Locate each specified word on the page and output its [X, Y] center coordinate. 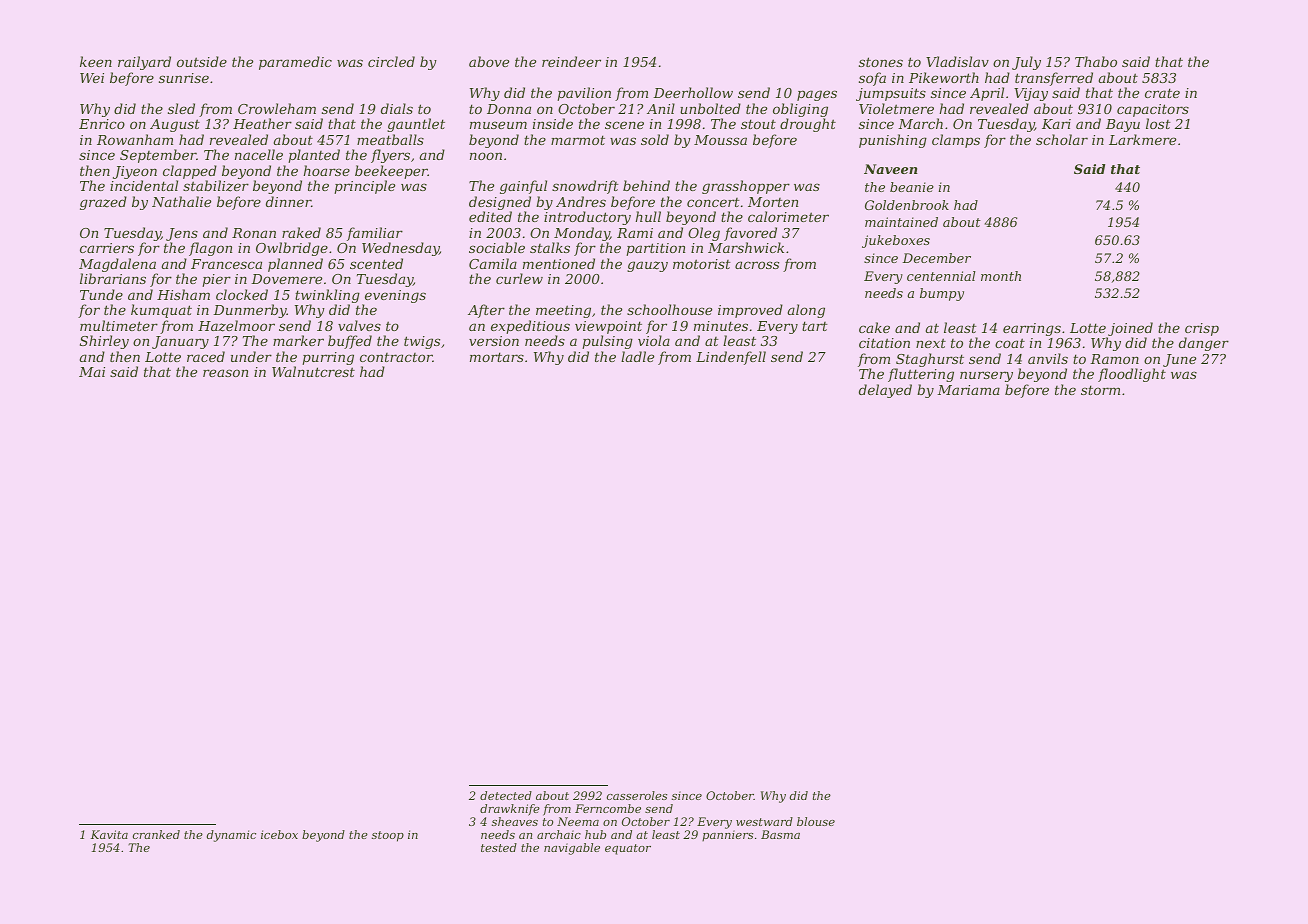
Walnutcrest [313, 371]
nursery [986, 376]
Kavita [109, 834]
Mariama [968, 390]
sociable [497, 247]
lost [1158, 123]
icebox [279, 834]
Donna [509, 109]
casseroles [637, 795]
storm [1100, 390]
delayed [885, 391]
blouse [816, 821]
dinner [288, 201]
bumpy [942, 294]
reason [225, 373]
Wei [92, 78]
